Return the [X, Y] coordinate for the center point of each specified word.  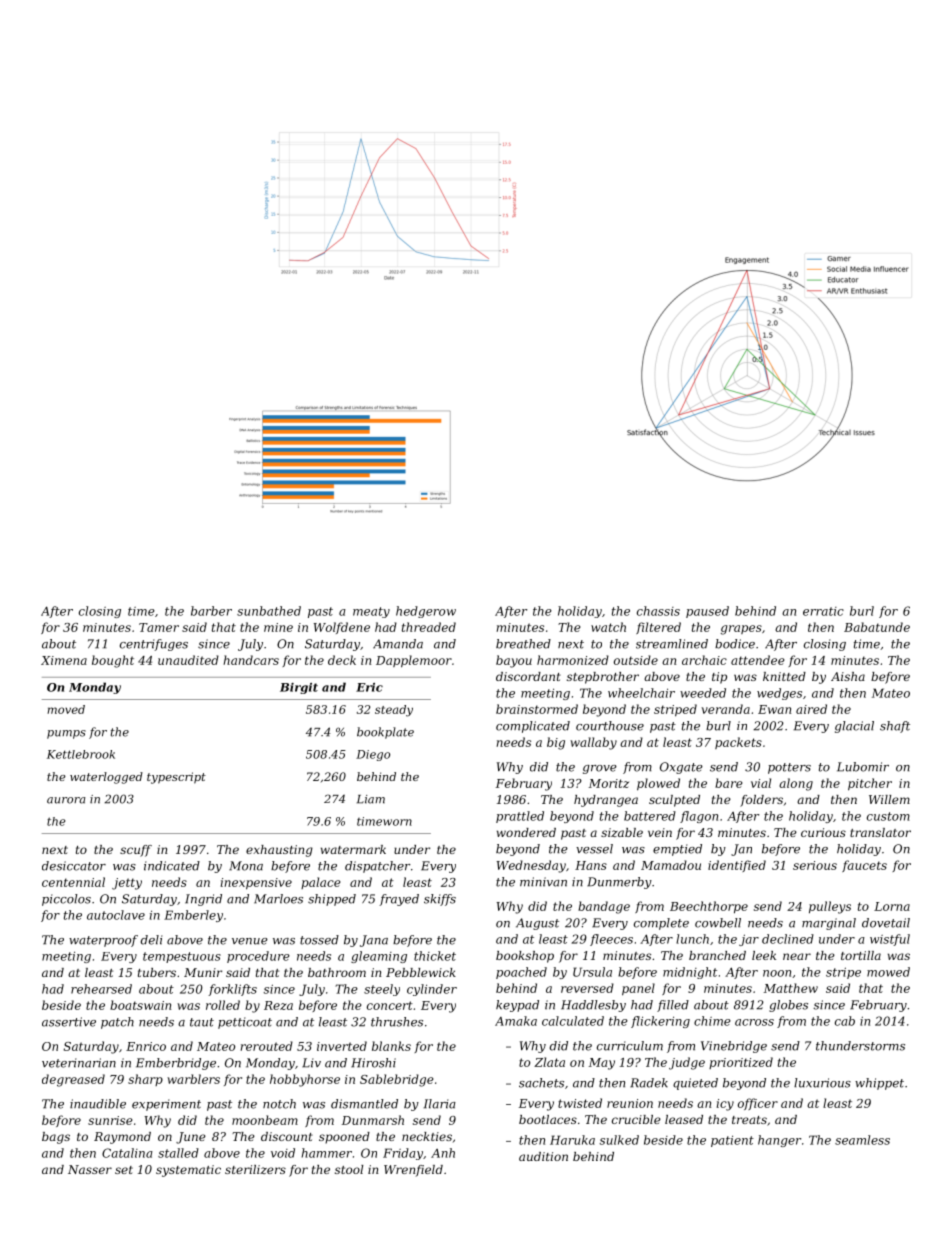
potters [789, 768]
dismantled [364, 1104]
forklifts [232, 990]
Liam [371, 799]
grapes [741, 630]
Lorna [892, 906]
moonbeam [265, 1120]
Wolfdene [342, 628]
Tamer [159, 627]
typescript [176, 778]
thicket [435, 956]
